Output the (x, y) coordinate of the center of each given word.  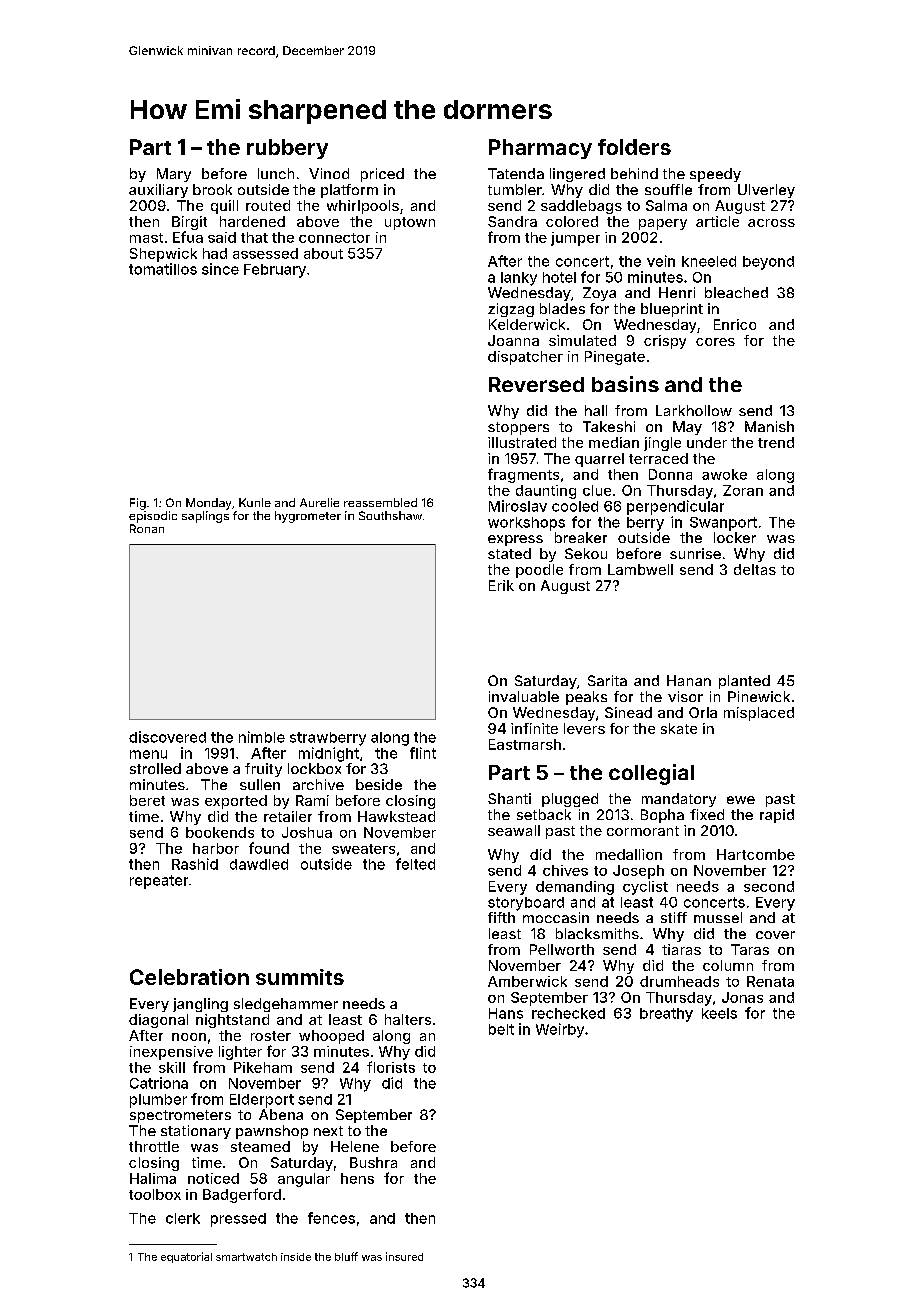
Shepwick (163, 255)
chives (565, 870)
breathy (666, 1015)
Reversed (536, 384)
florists (391, 1067)
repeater (159, 882)
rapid (777, 816)
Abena (281, 1114)
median (614, 442)
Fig (138, 504)
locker (735, 537)
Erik (501, 585)
